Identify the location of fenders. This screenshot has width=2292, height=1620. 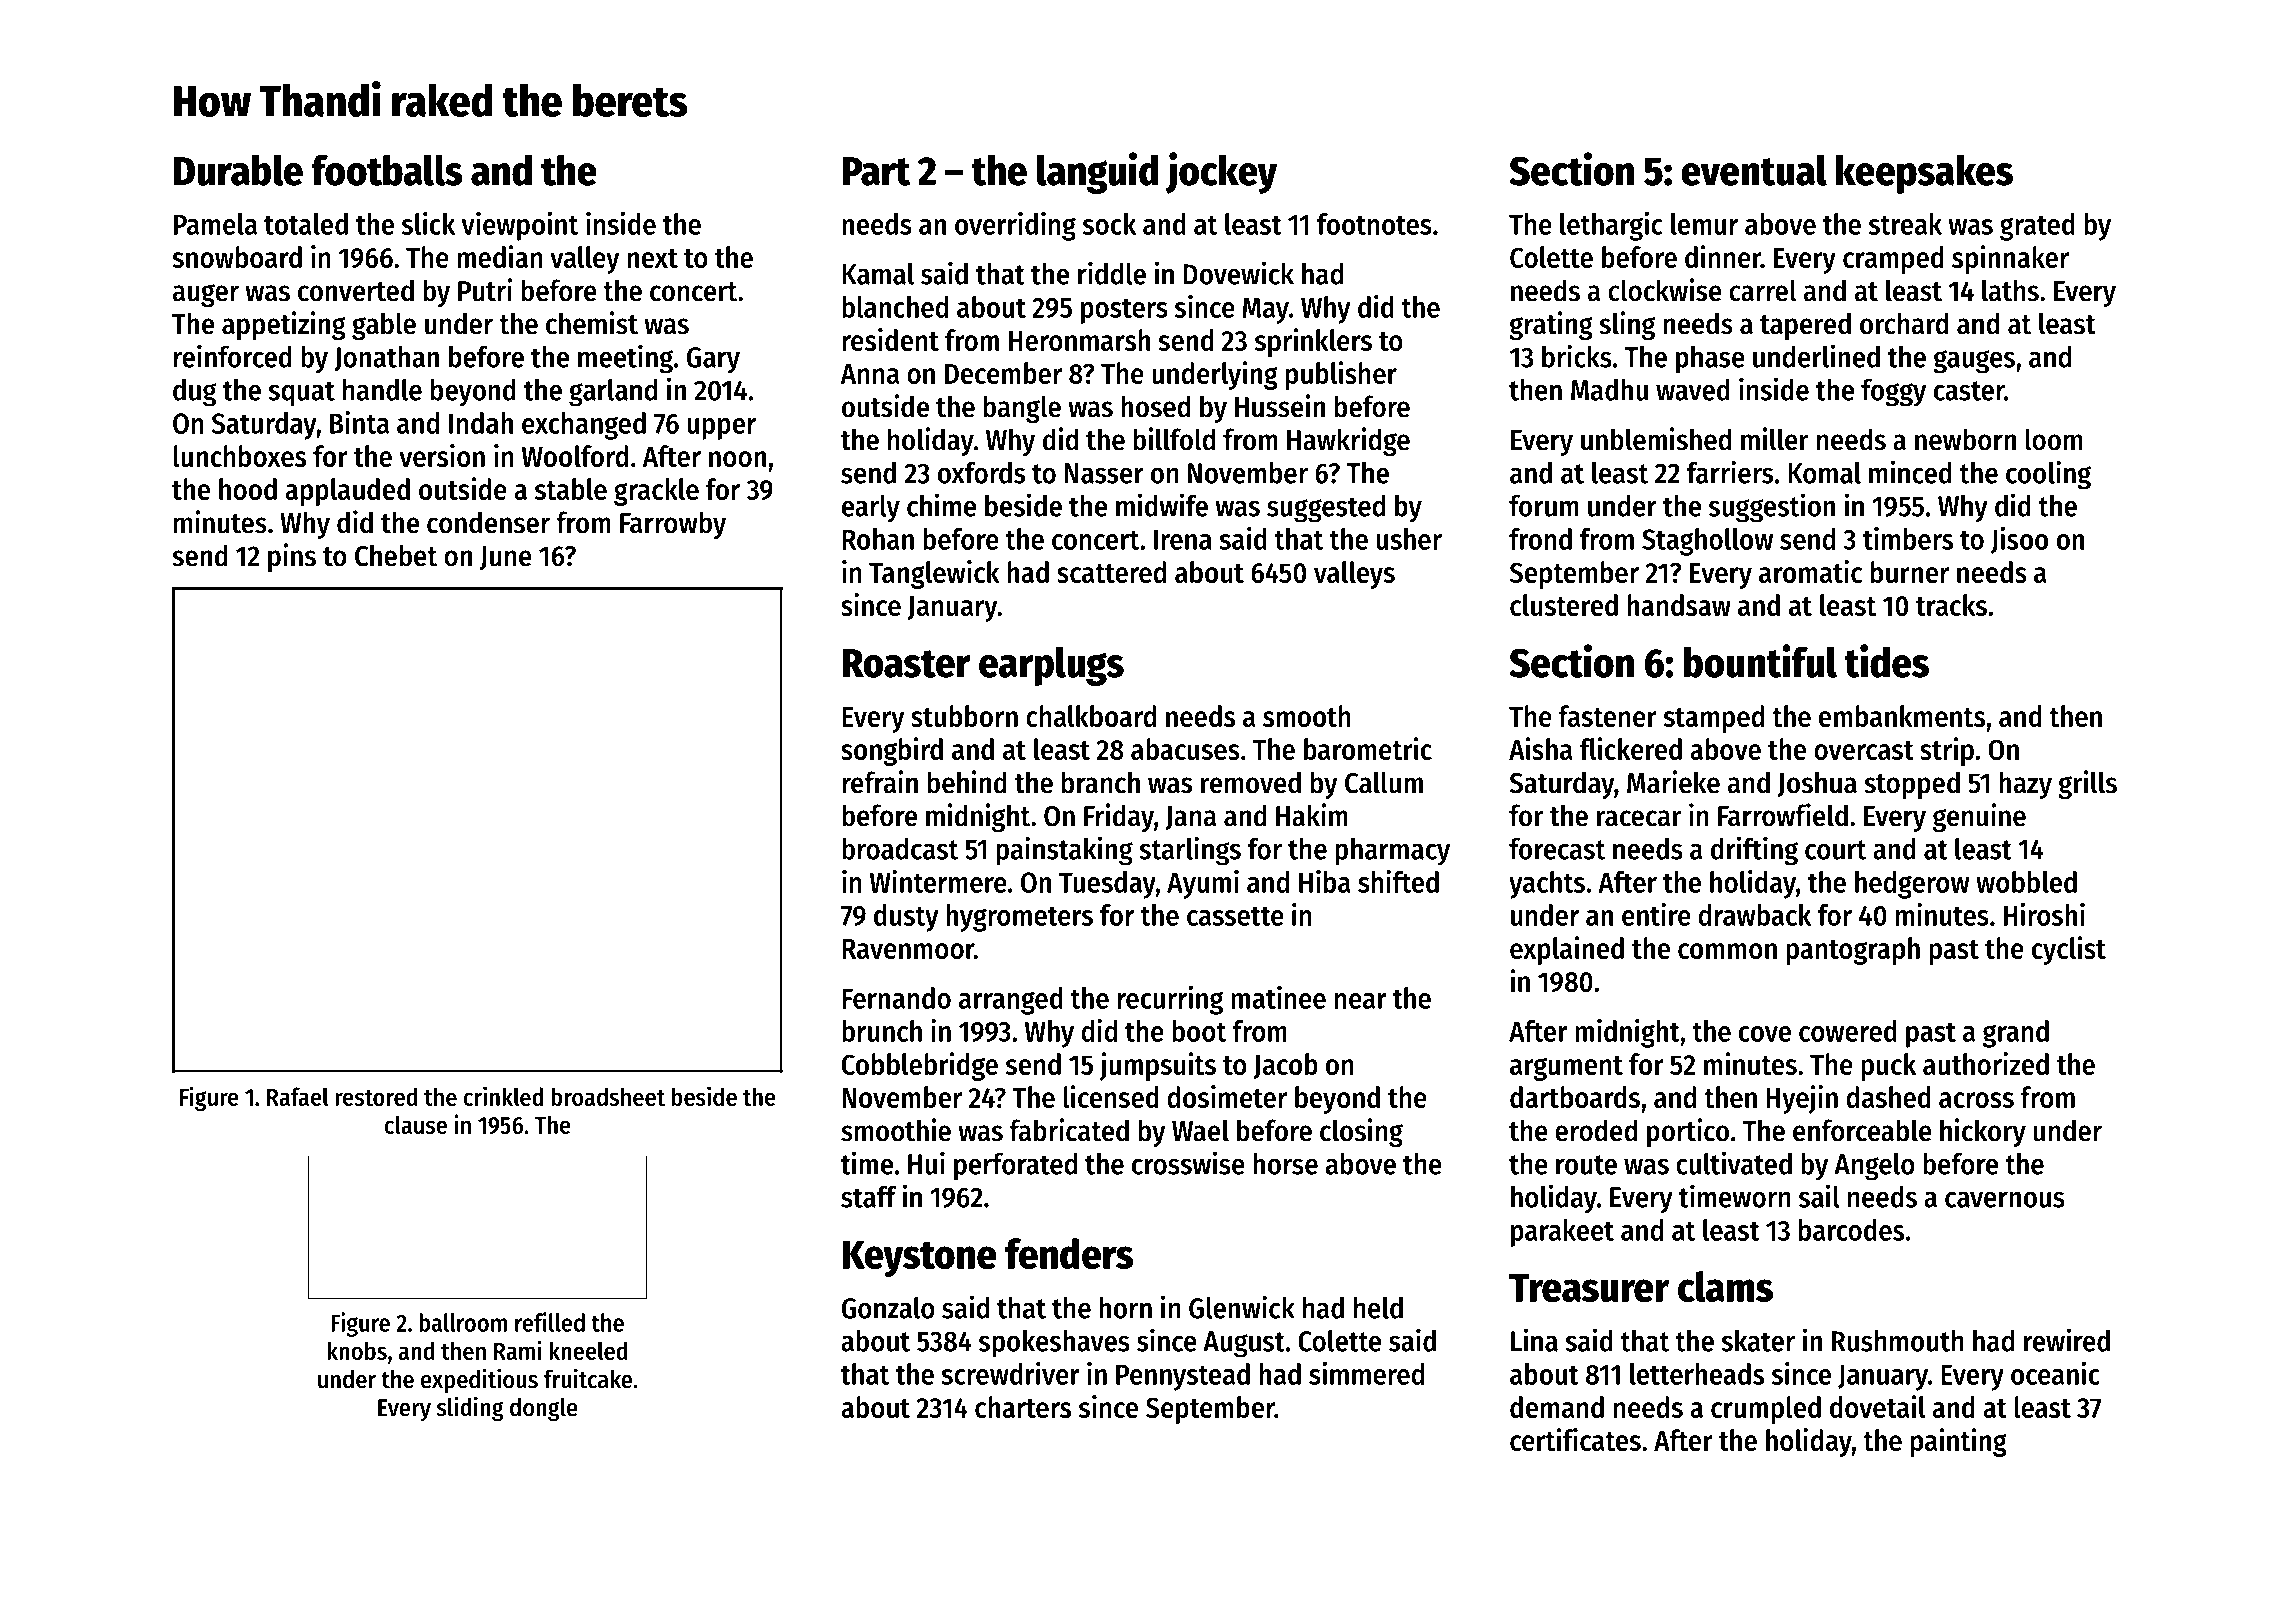
(1069, 1253).
